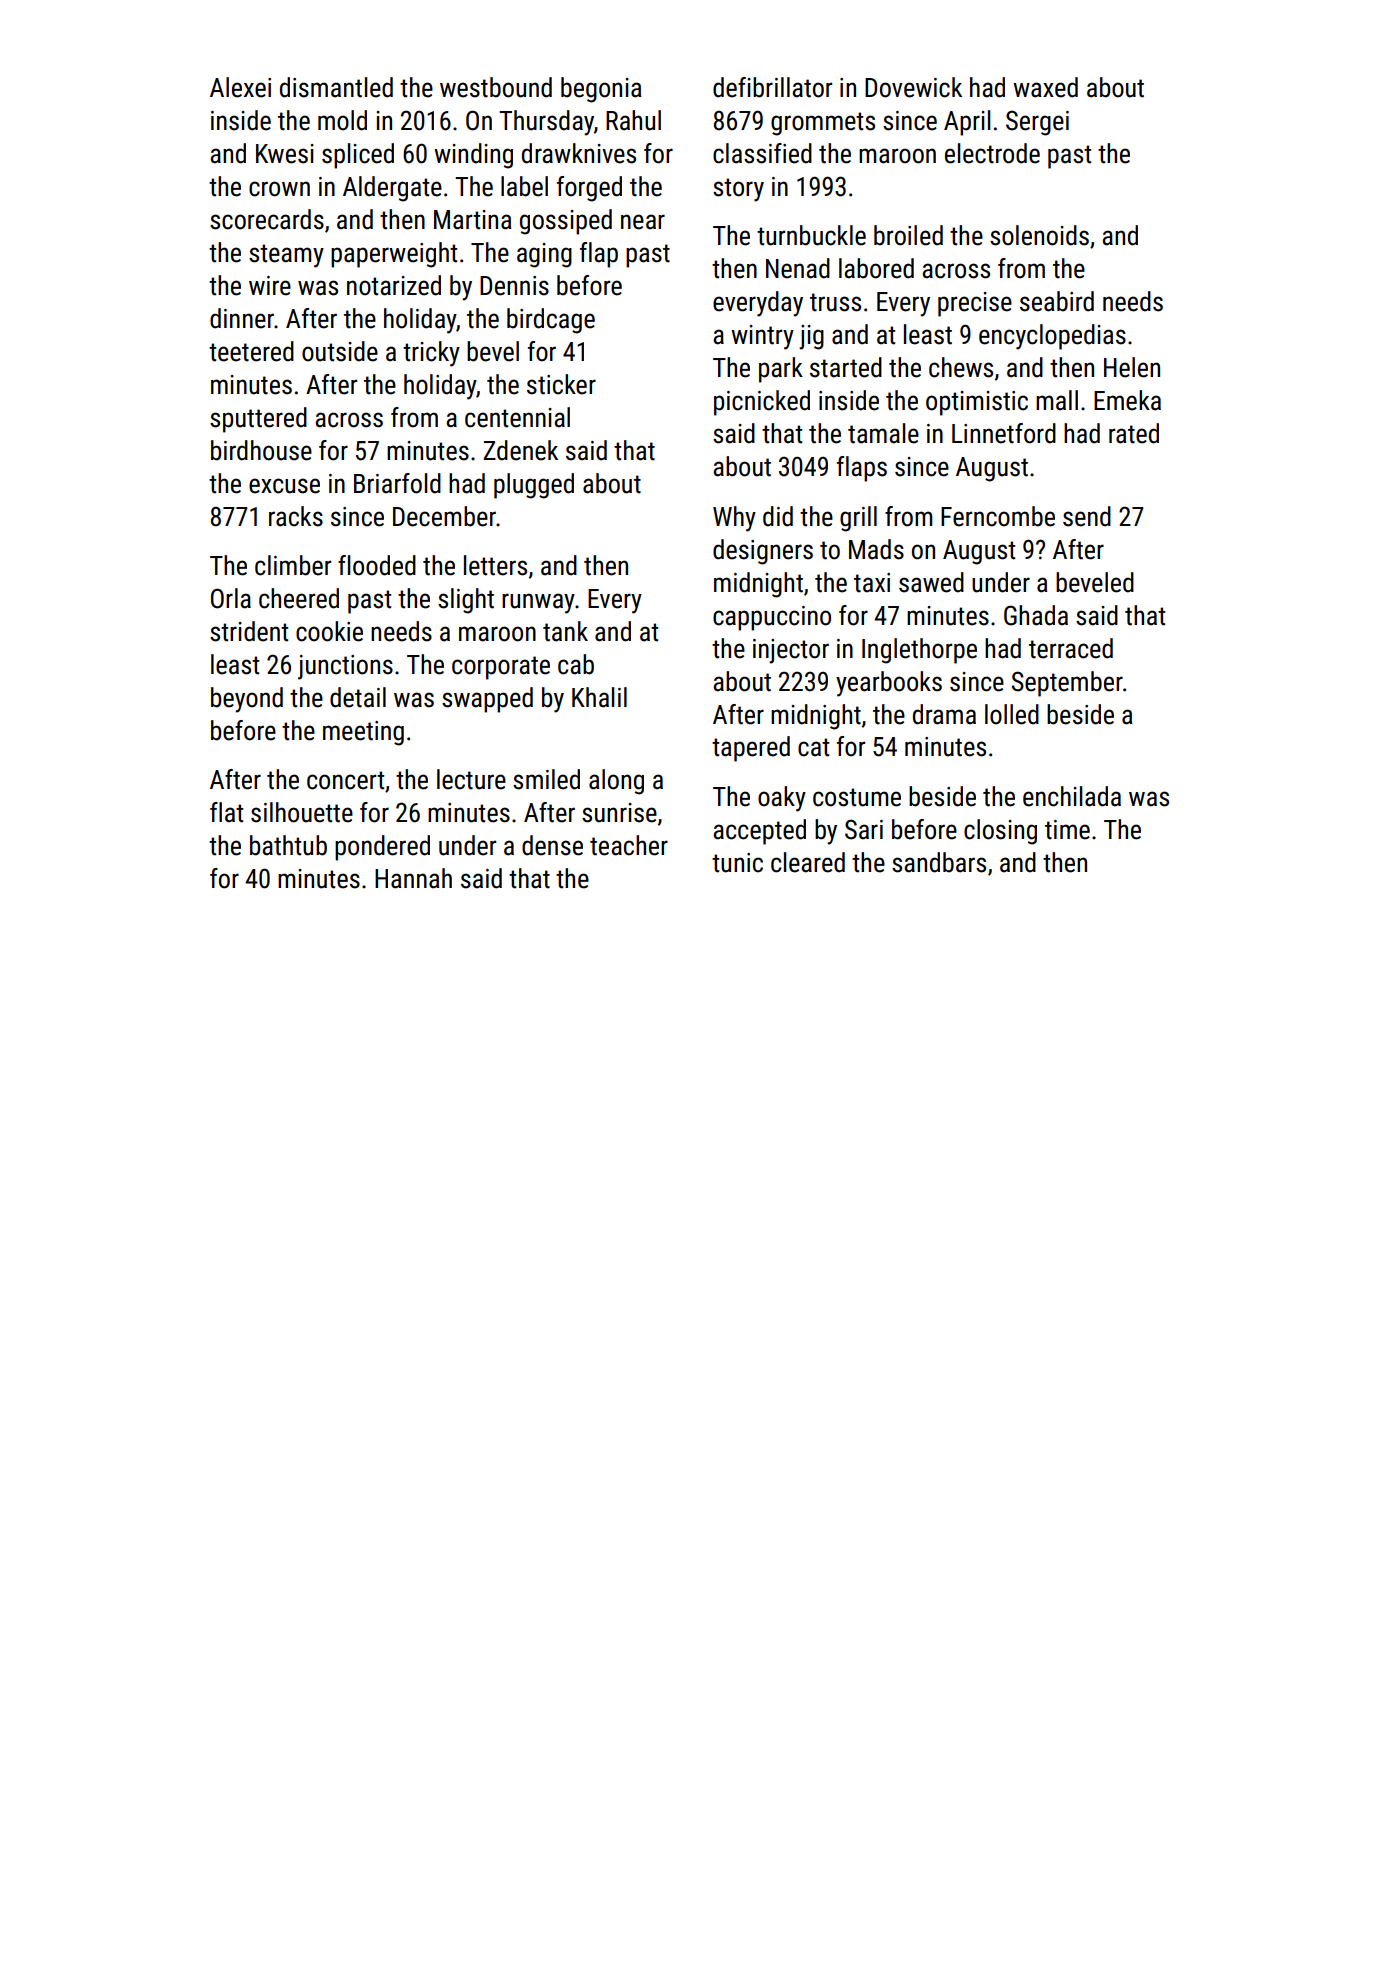 The width and height of the image is (1386, 1969). Describe the element at coordinates (1012, 714) in the image. I see `lolled` at that location.
